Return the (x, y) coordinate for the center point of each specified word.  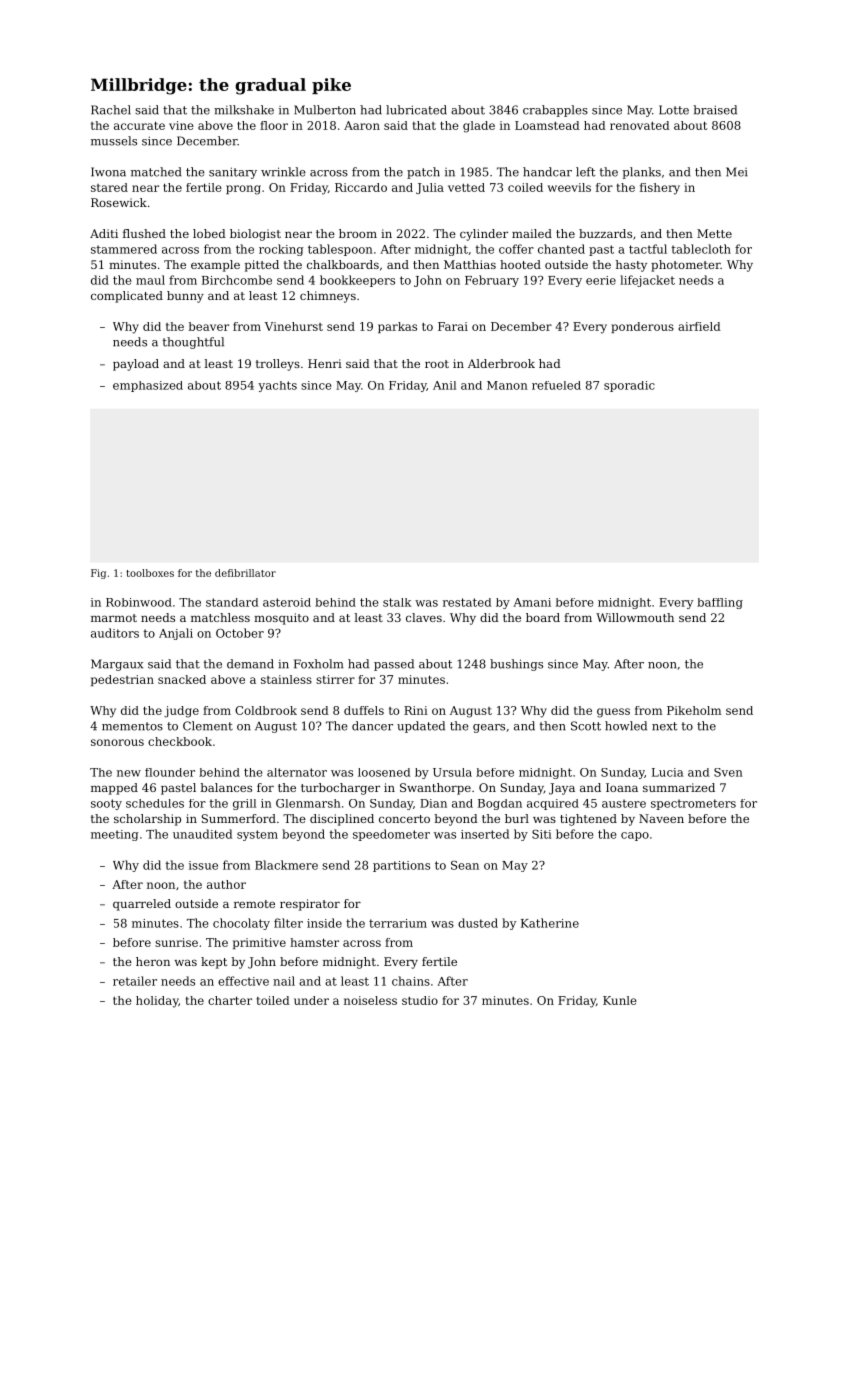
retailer (135, 981)
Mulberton (325, 110)
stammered (124, 249)
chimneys (328, 297)
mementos (132, 726)
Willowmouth (635, 617)
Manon (507, 385)
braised (715, 110)
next (664, 726)
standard (232, 602)
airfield (699, 326)
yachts (277, 386)
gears (489, 728)
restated (467, 602)
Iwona (108, 172)
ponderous (642, 327)
